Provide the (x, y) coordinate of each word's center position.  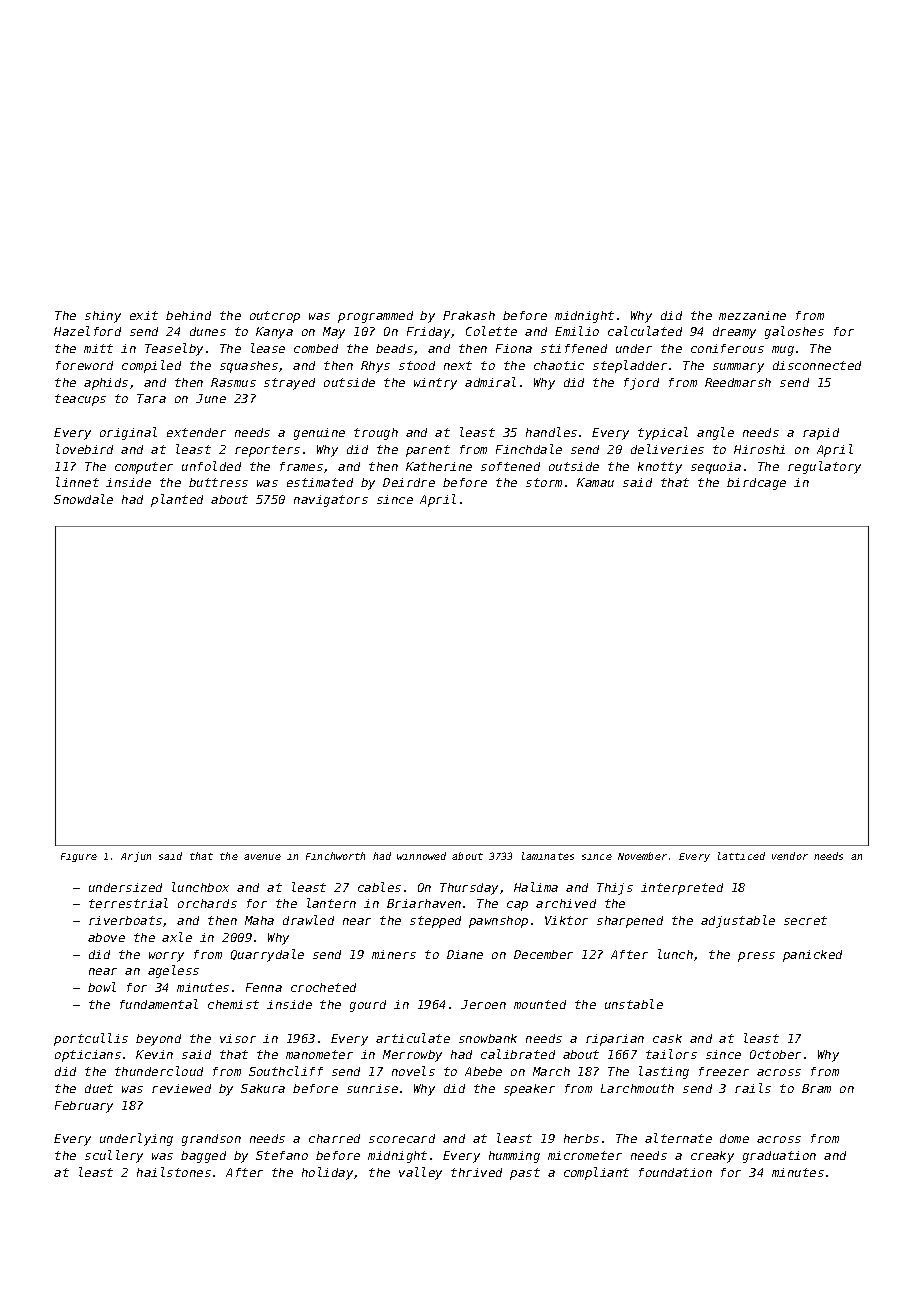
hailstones (174, 1172)
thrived (476, 1172)
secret (805, 920)
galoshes (794, 332)
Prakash (469, 315)
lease (268, 348)
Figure (79, 857)
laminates (548, 856)
